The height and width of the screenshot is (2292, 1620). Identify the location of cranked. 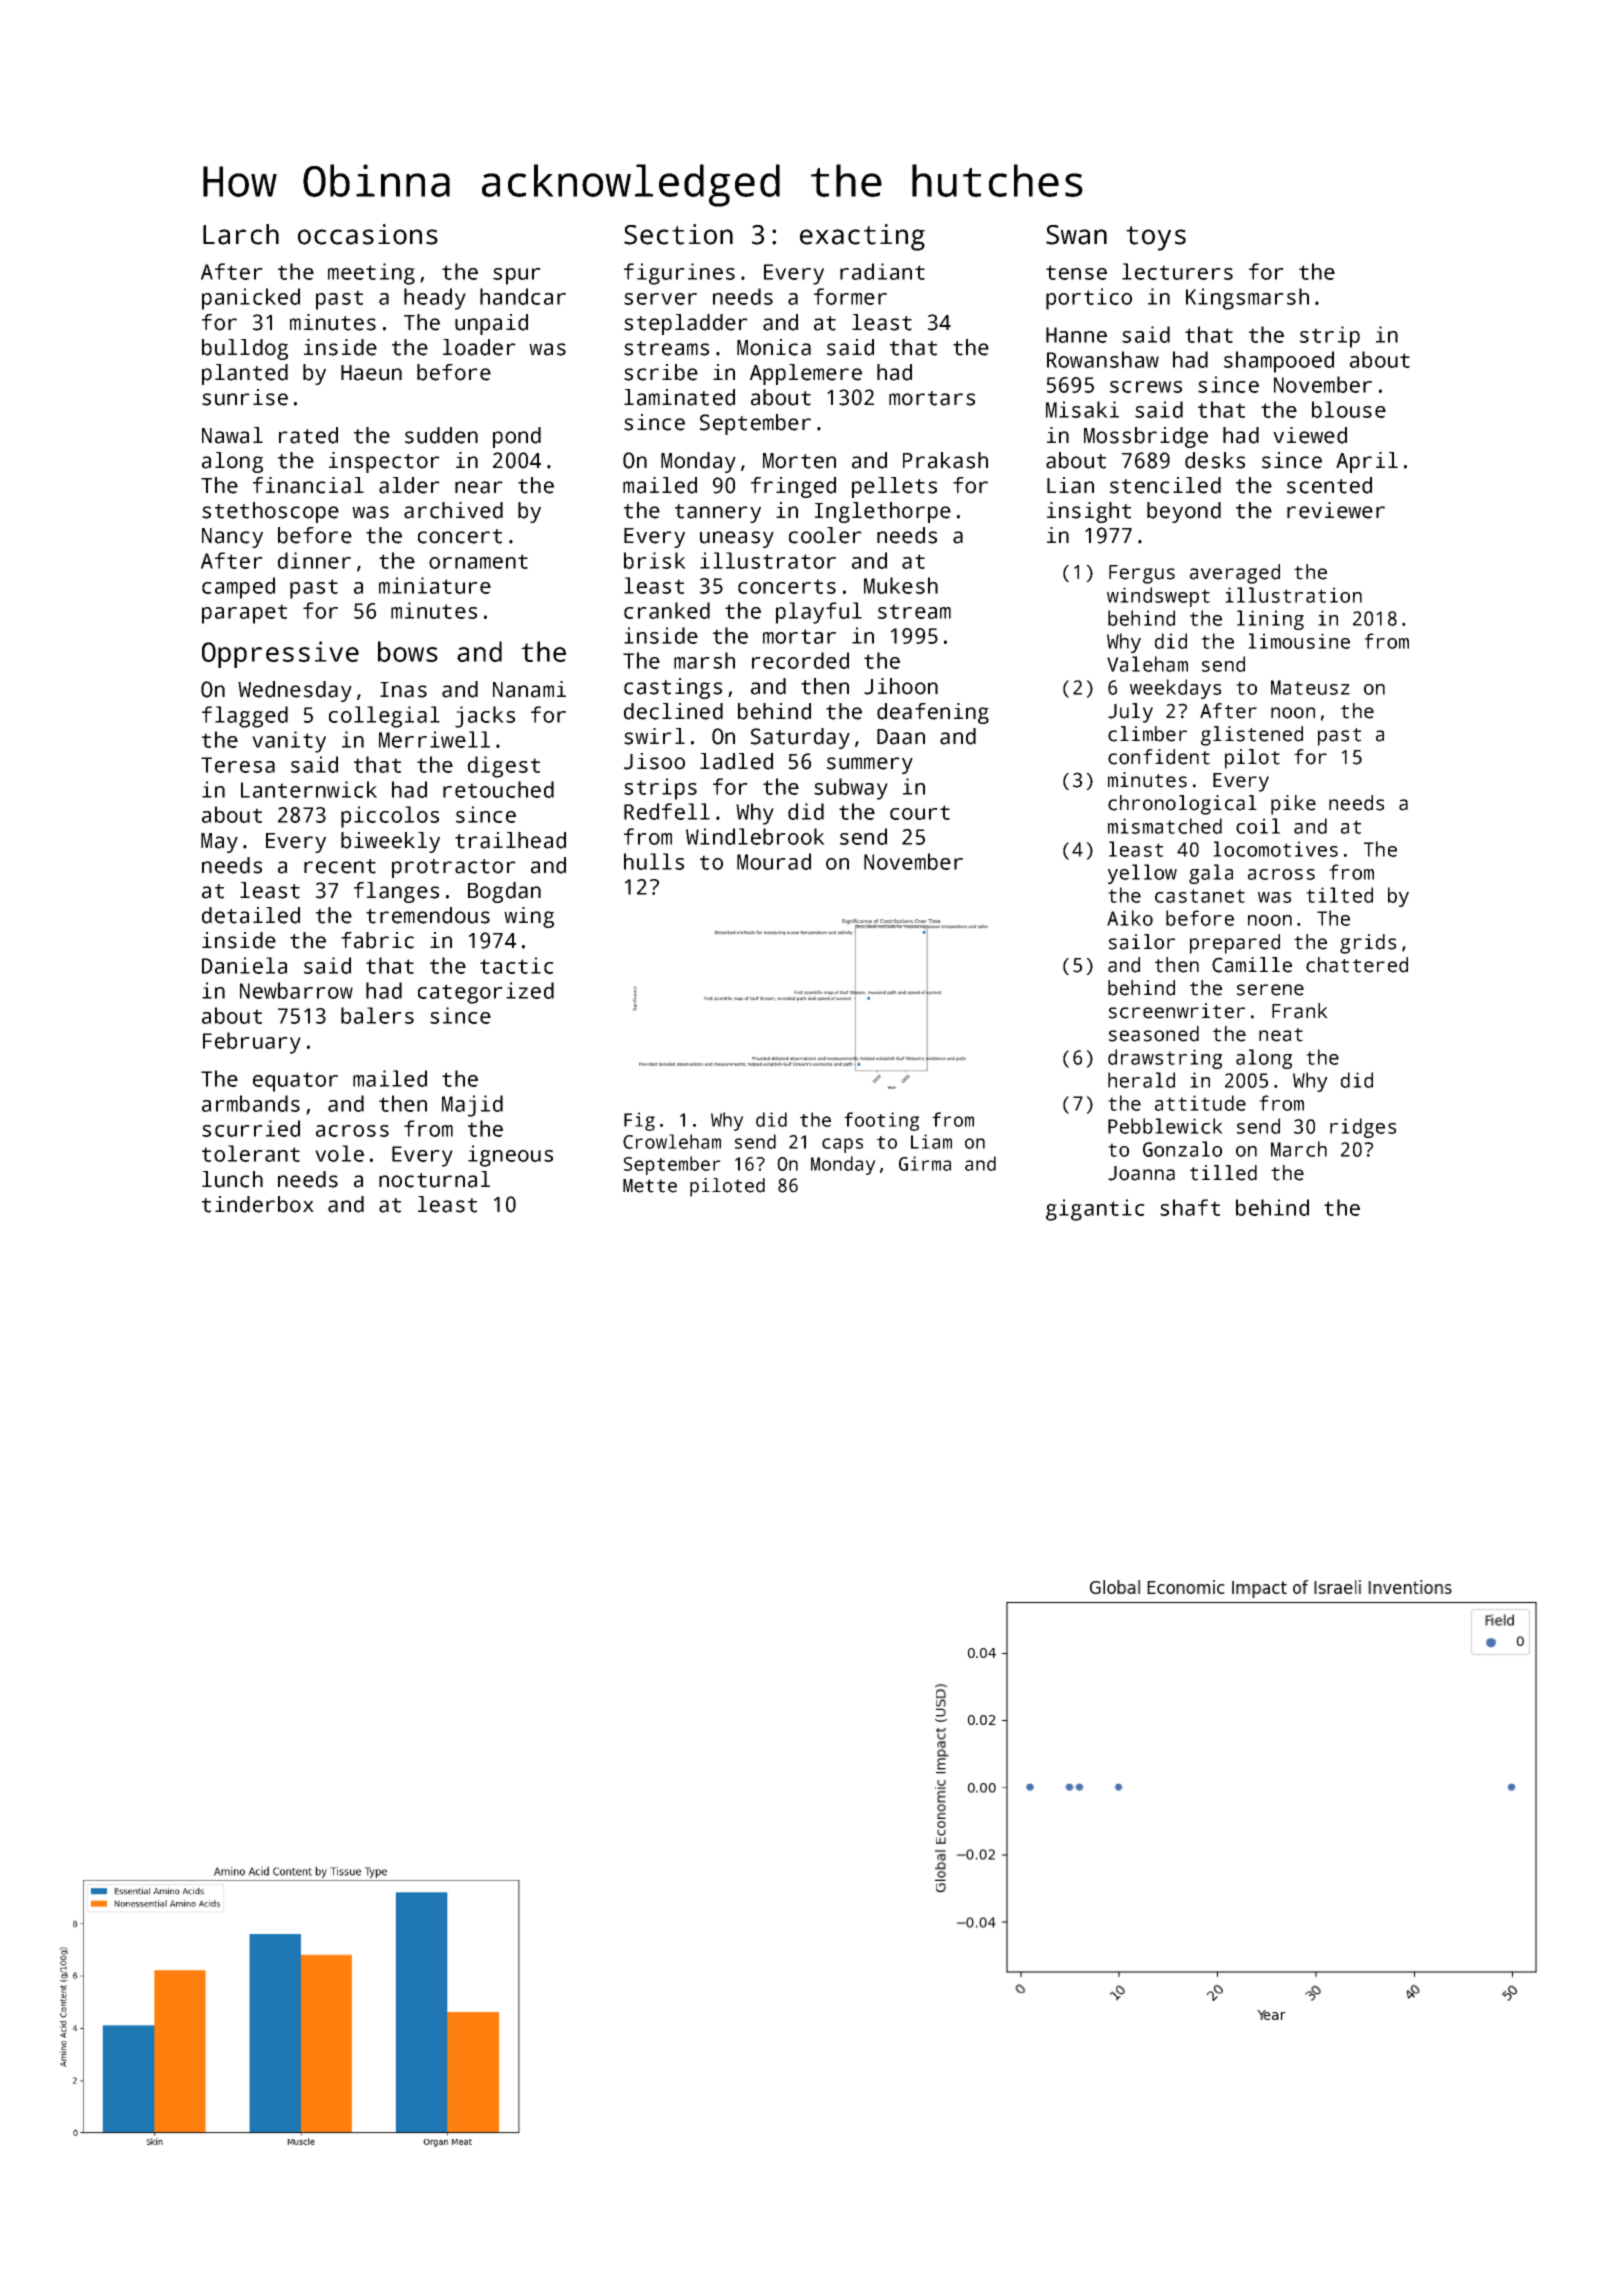
(667, 610).
